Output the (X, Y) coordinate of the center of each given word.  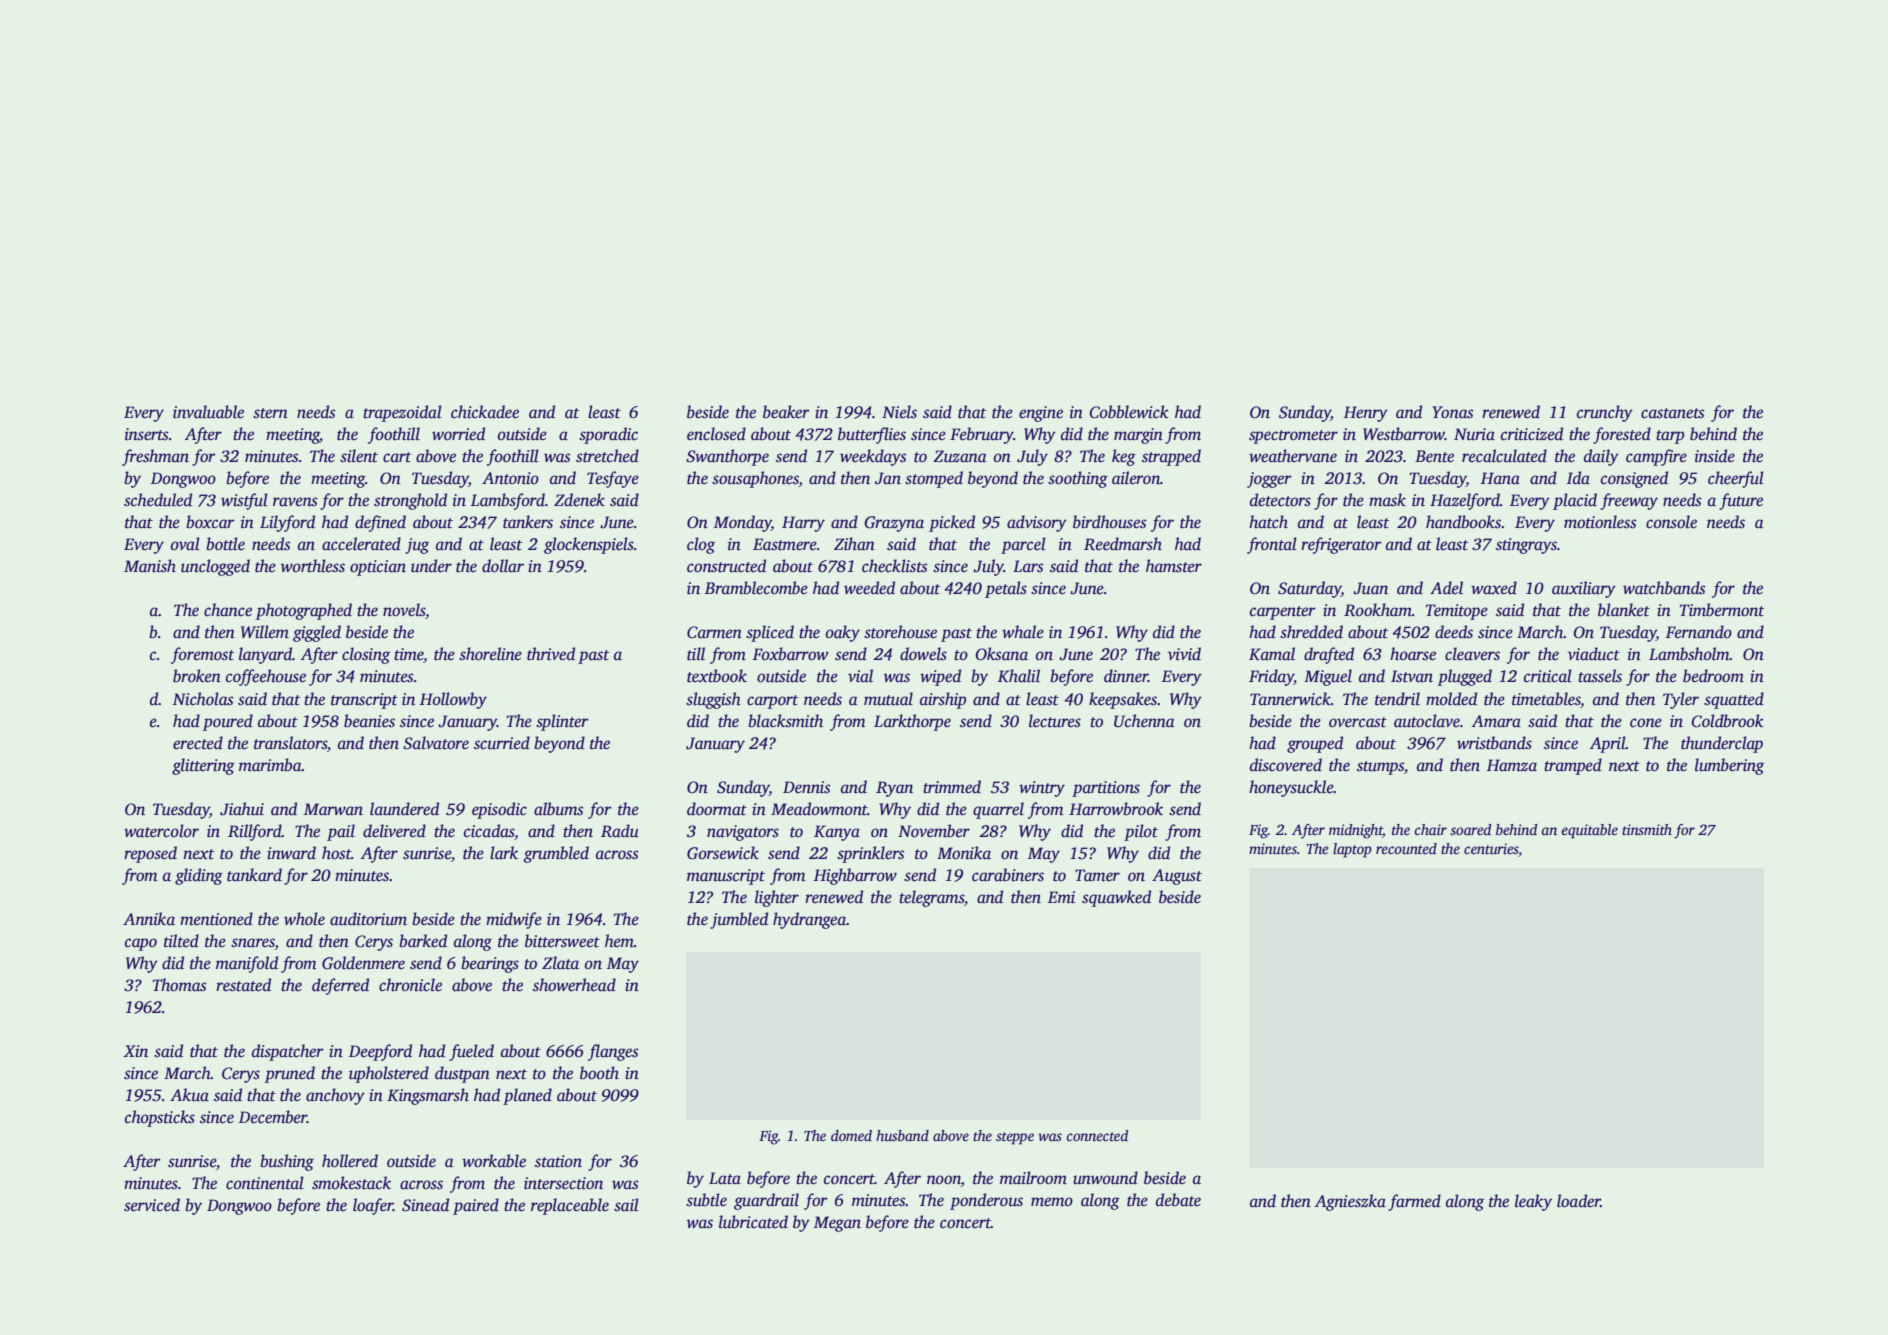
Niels (899, 412)
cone (1646, 723)
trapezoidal (402, 413)
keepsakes (1123, 700)
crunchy (1605, 413)
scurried (502, 743)
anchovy (335, 1096)
